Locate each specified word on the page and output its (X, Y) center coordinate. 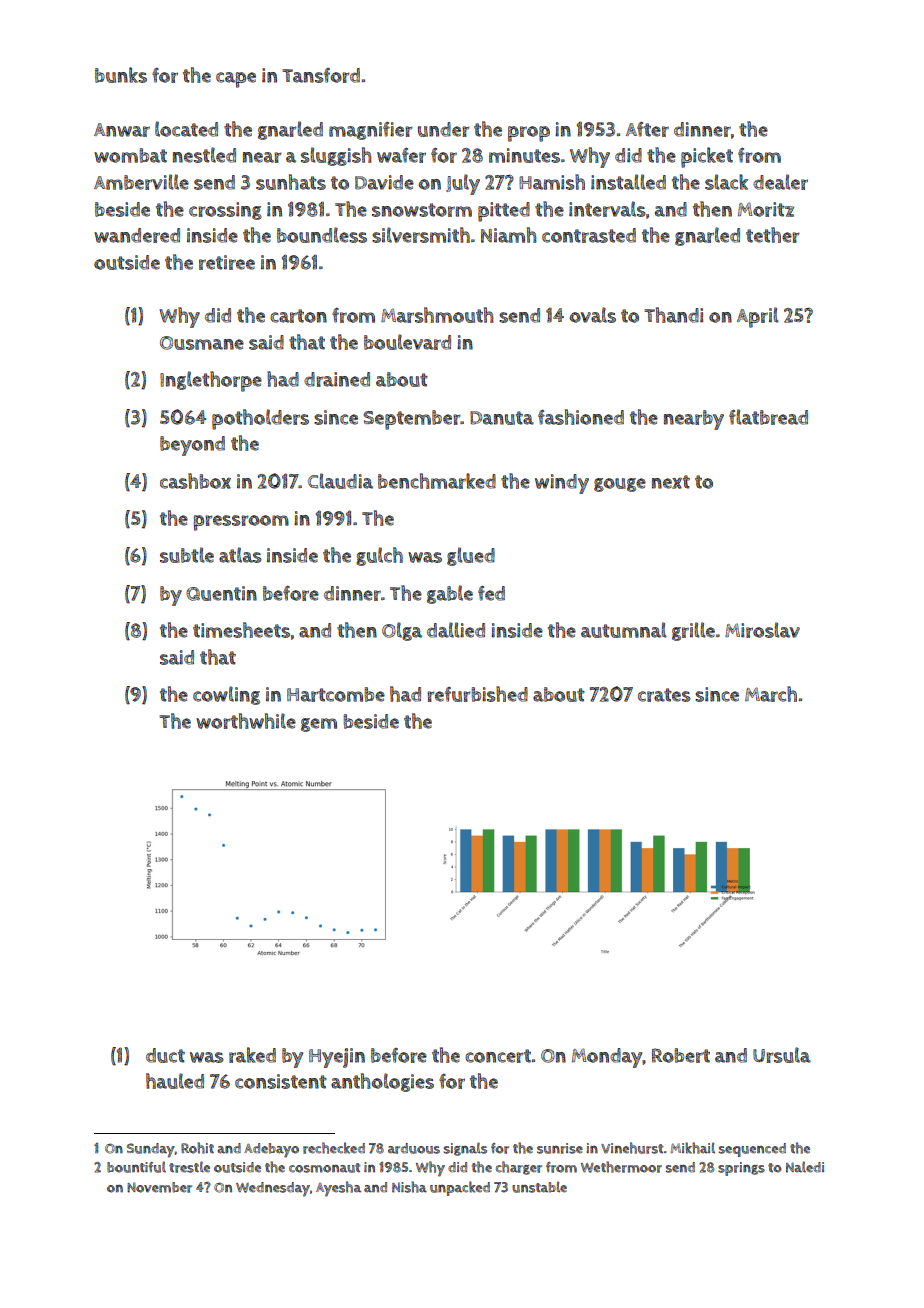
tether (773, 235)
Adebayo (271, 1150)
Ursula (782, 1055)
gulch (379, 556)
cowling (226, 695)
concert (498, 1056)
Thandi (674, 315)
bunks (121, 75)
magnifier (371, 131)
